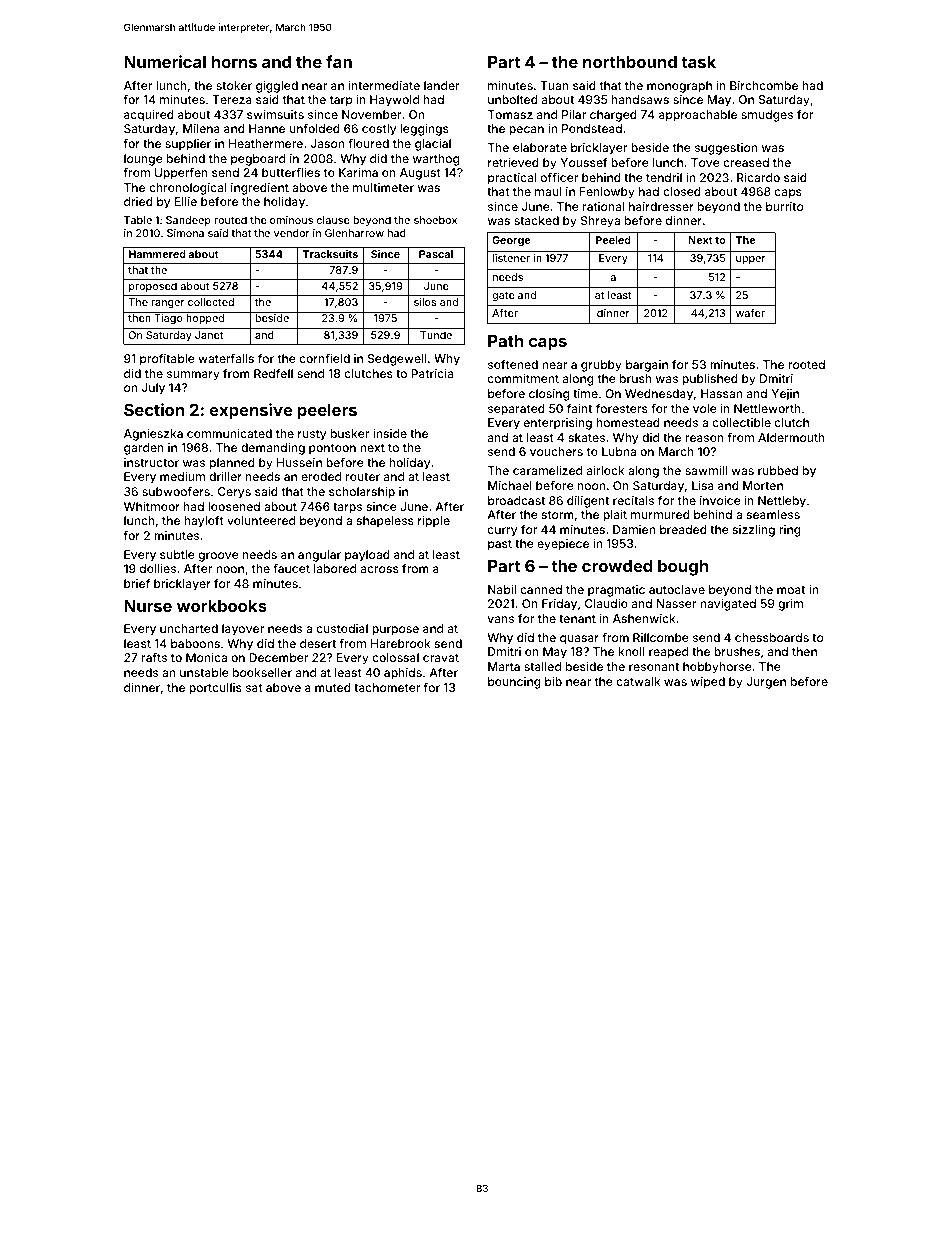 The width and height of the screenshot is (952, 1233). Describe the element at coordinates (165, 61) in the screenshot. I see `Numerical` at that location.
